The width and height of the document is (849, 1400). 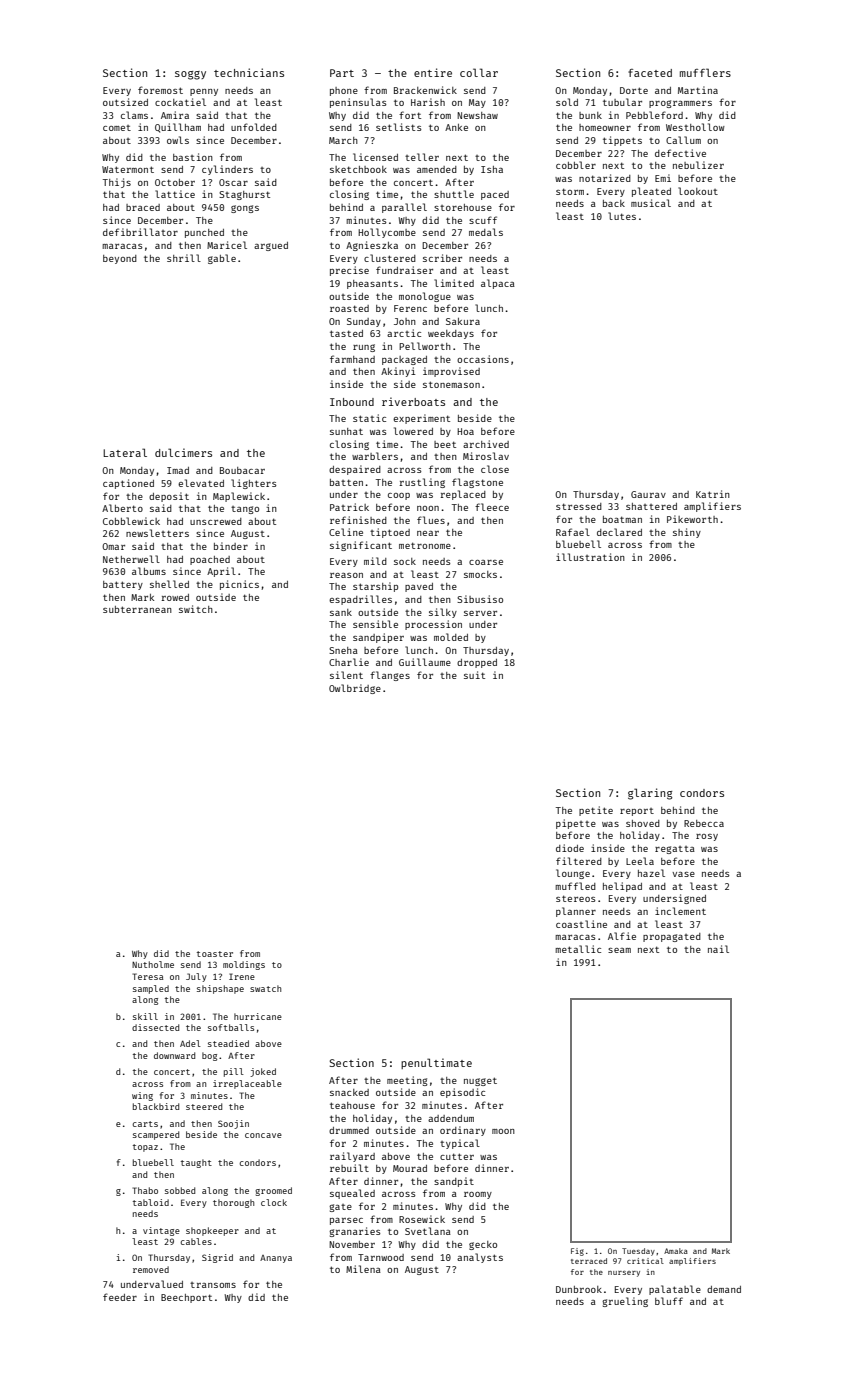 What do you see at coordinates (149, 571) in the document?
I see `albums` at bounding box center [149, 571].
